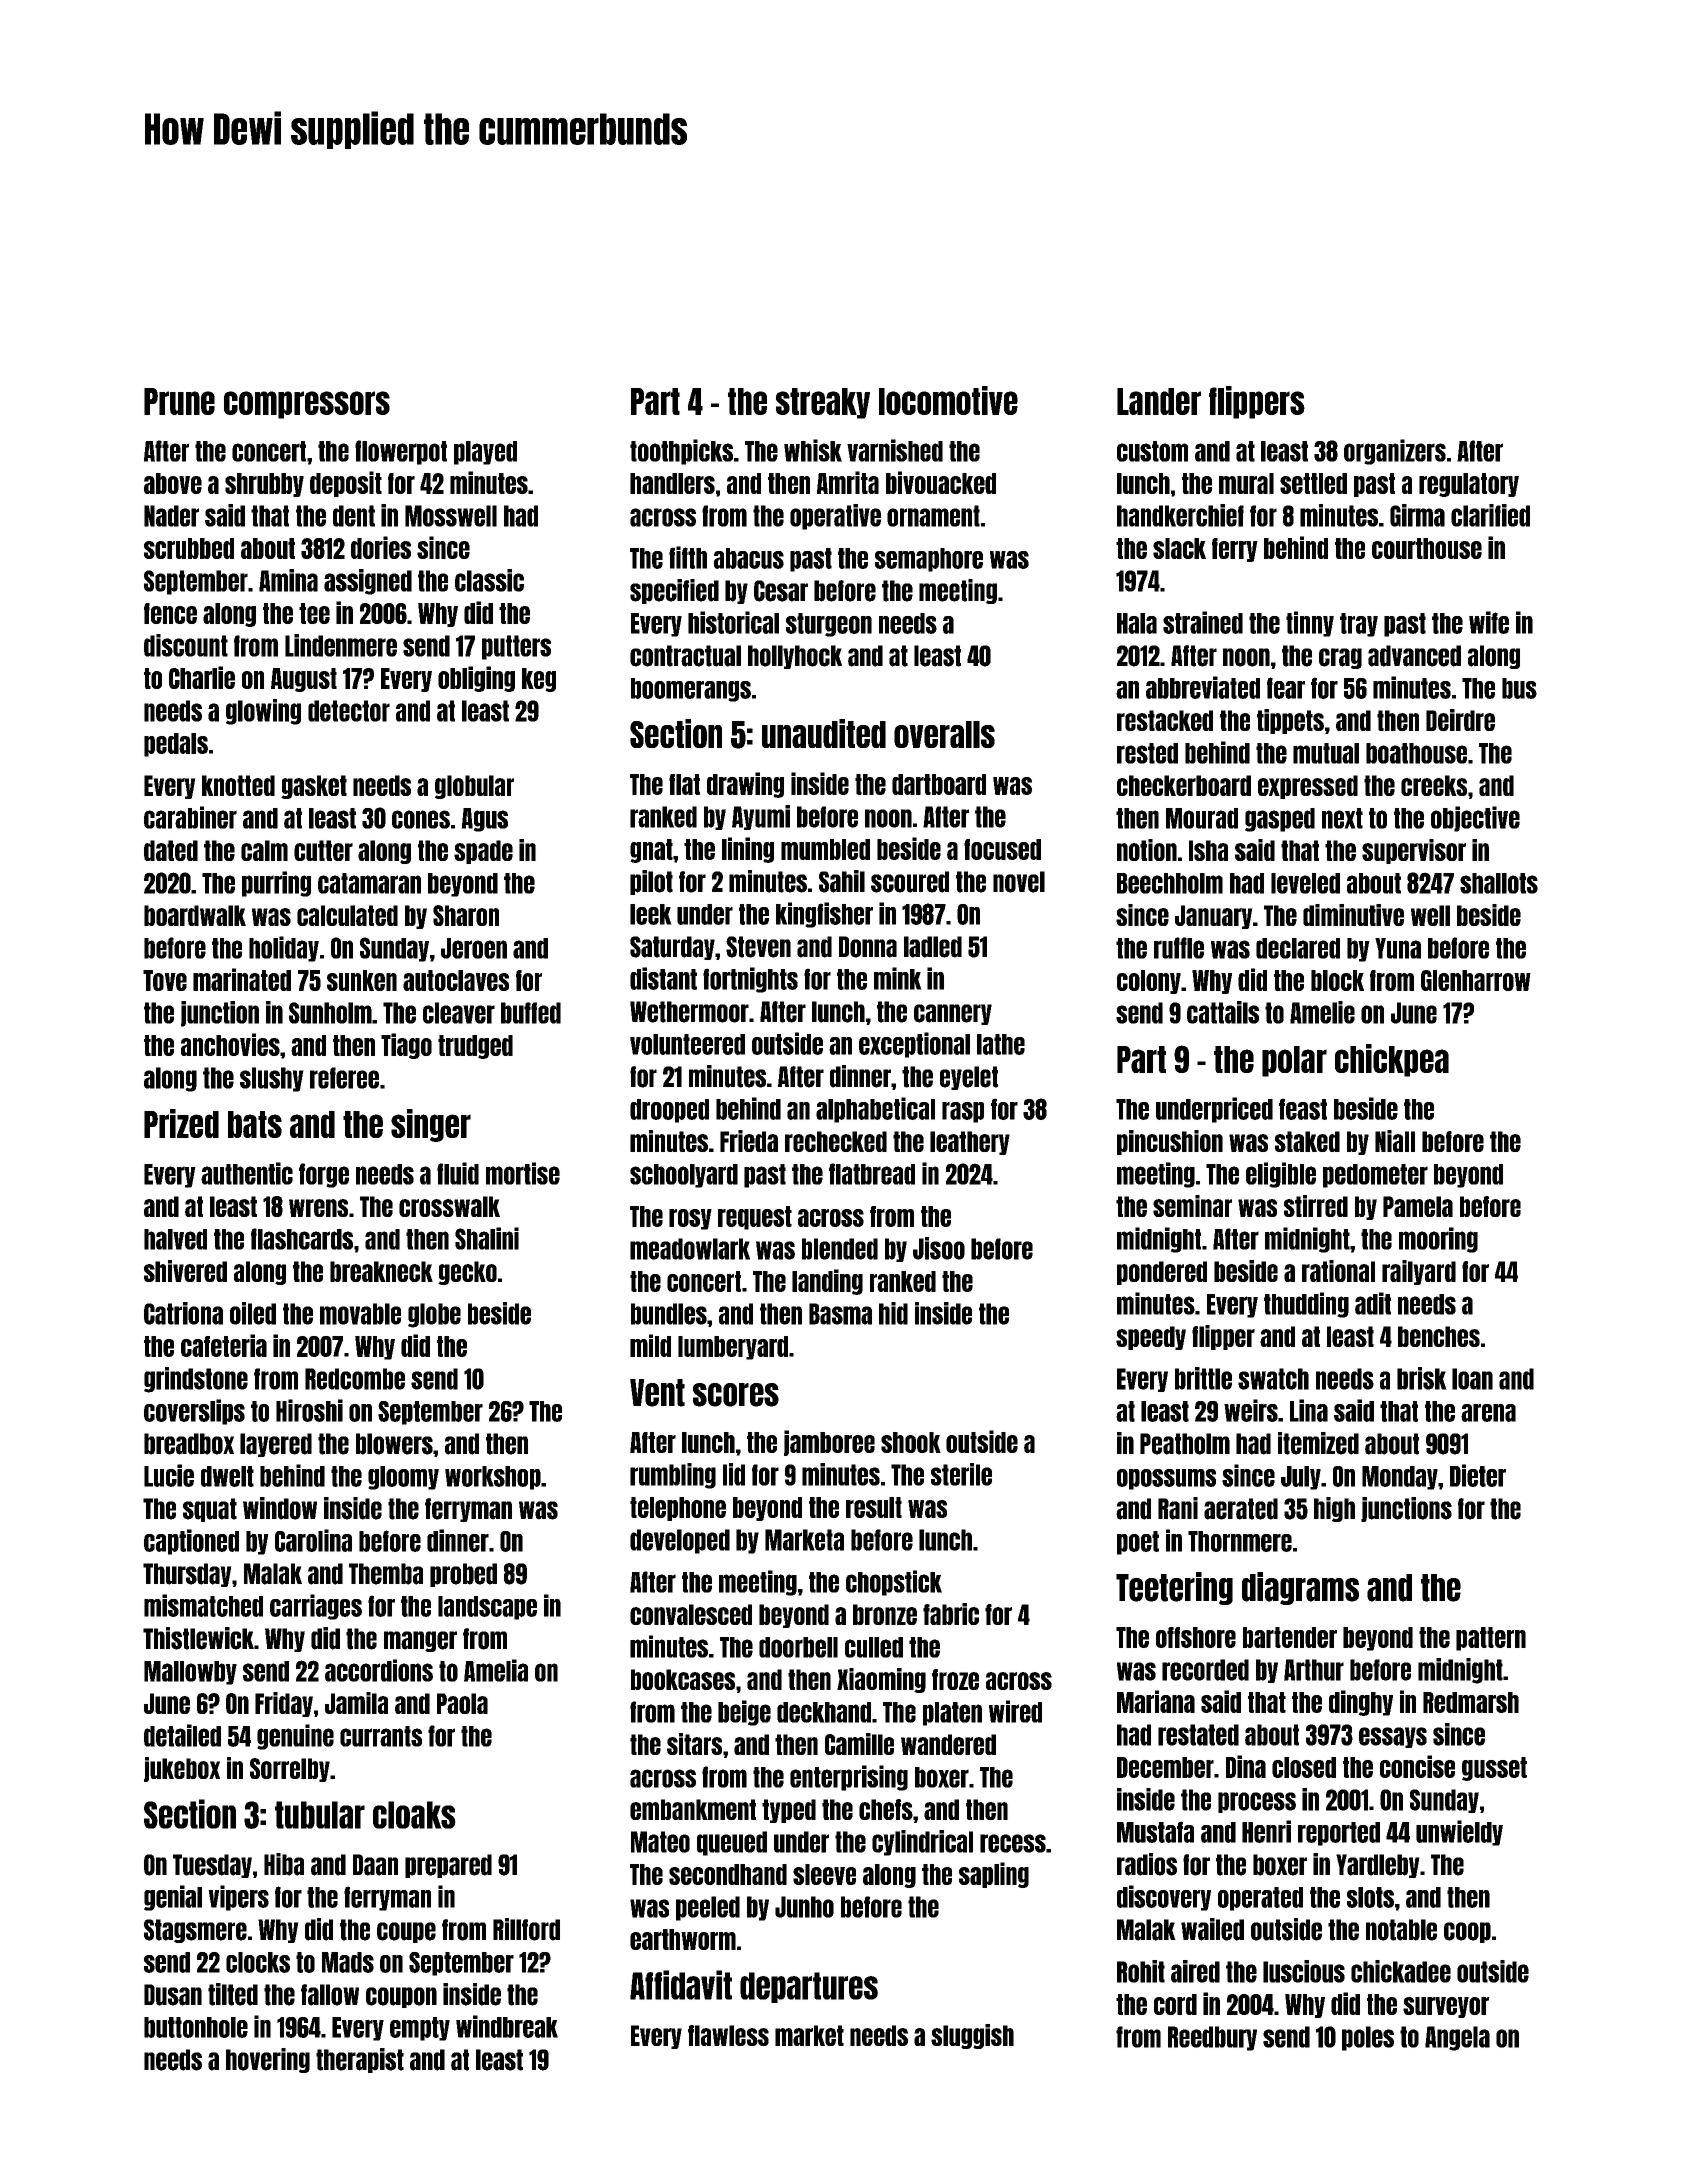 This screenshot has width=1683, height=2178. I want to click on Sorrelby, so click(290, 1770).
